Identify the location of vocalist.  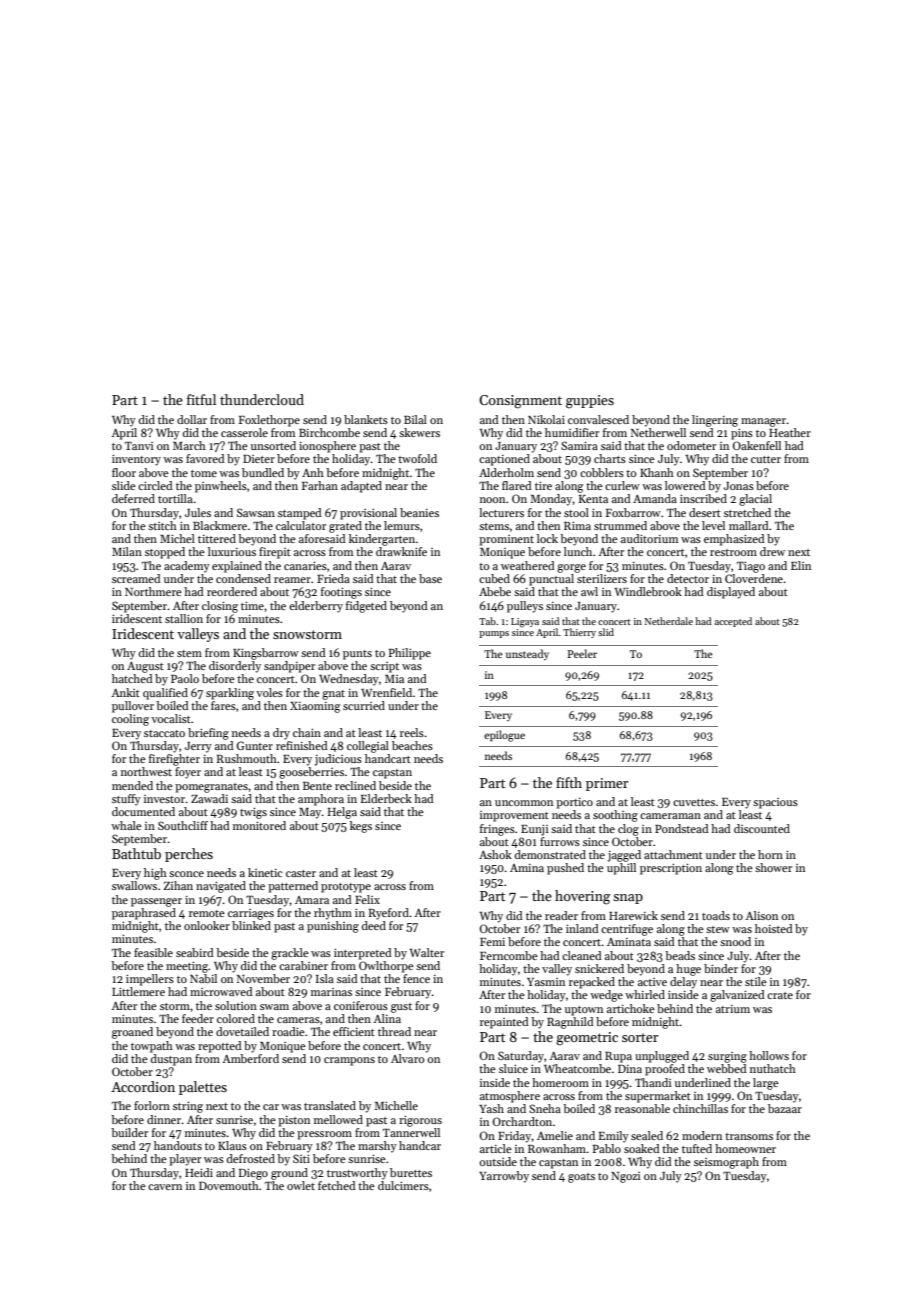
(171, 718).
